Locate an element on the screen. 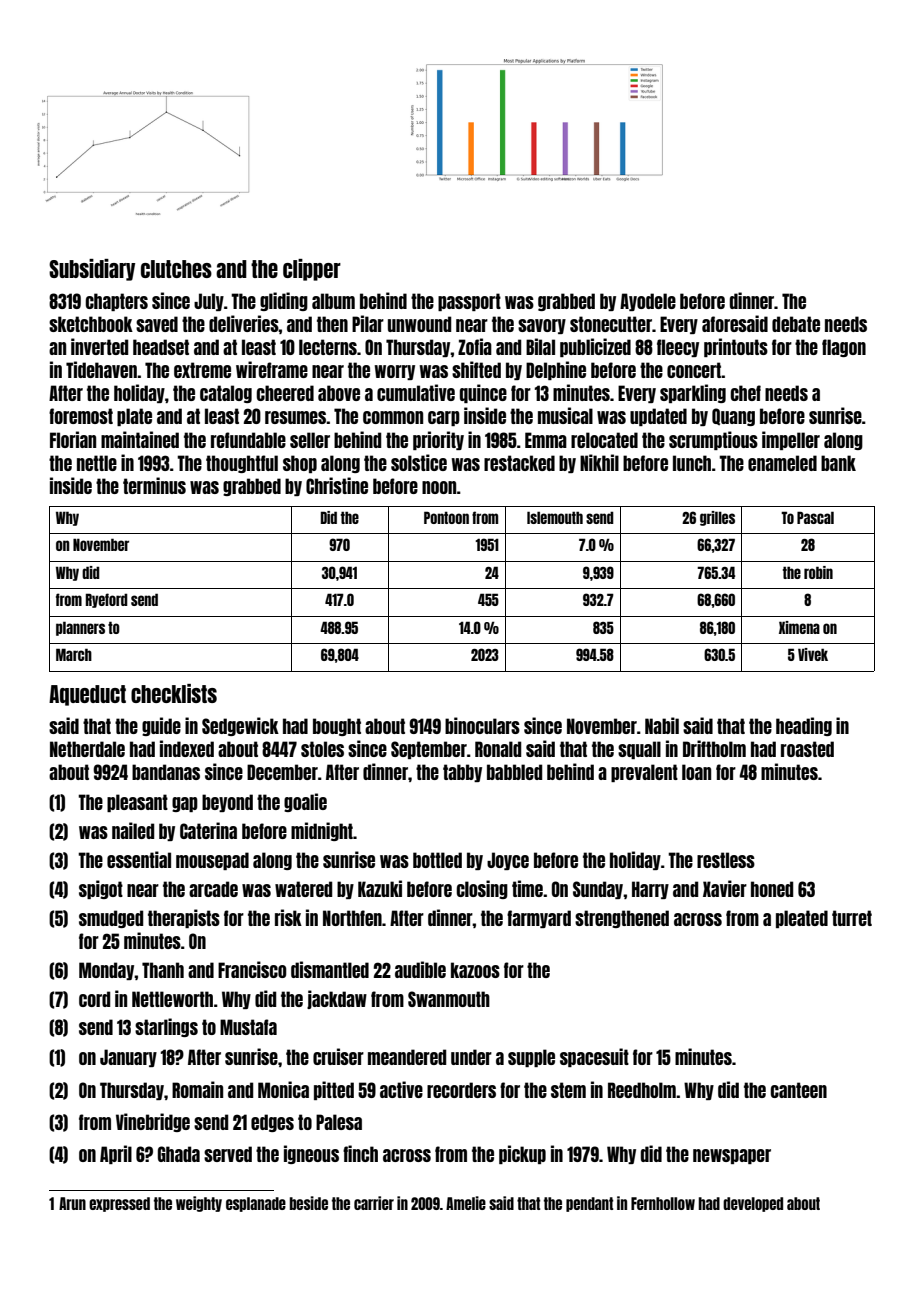 The width and height of the screenshot is (924, 1308). jackdaw is located at coordinates (337, 999).
